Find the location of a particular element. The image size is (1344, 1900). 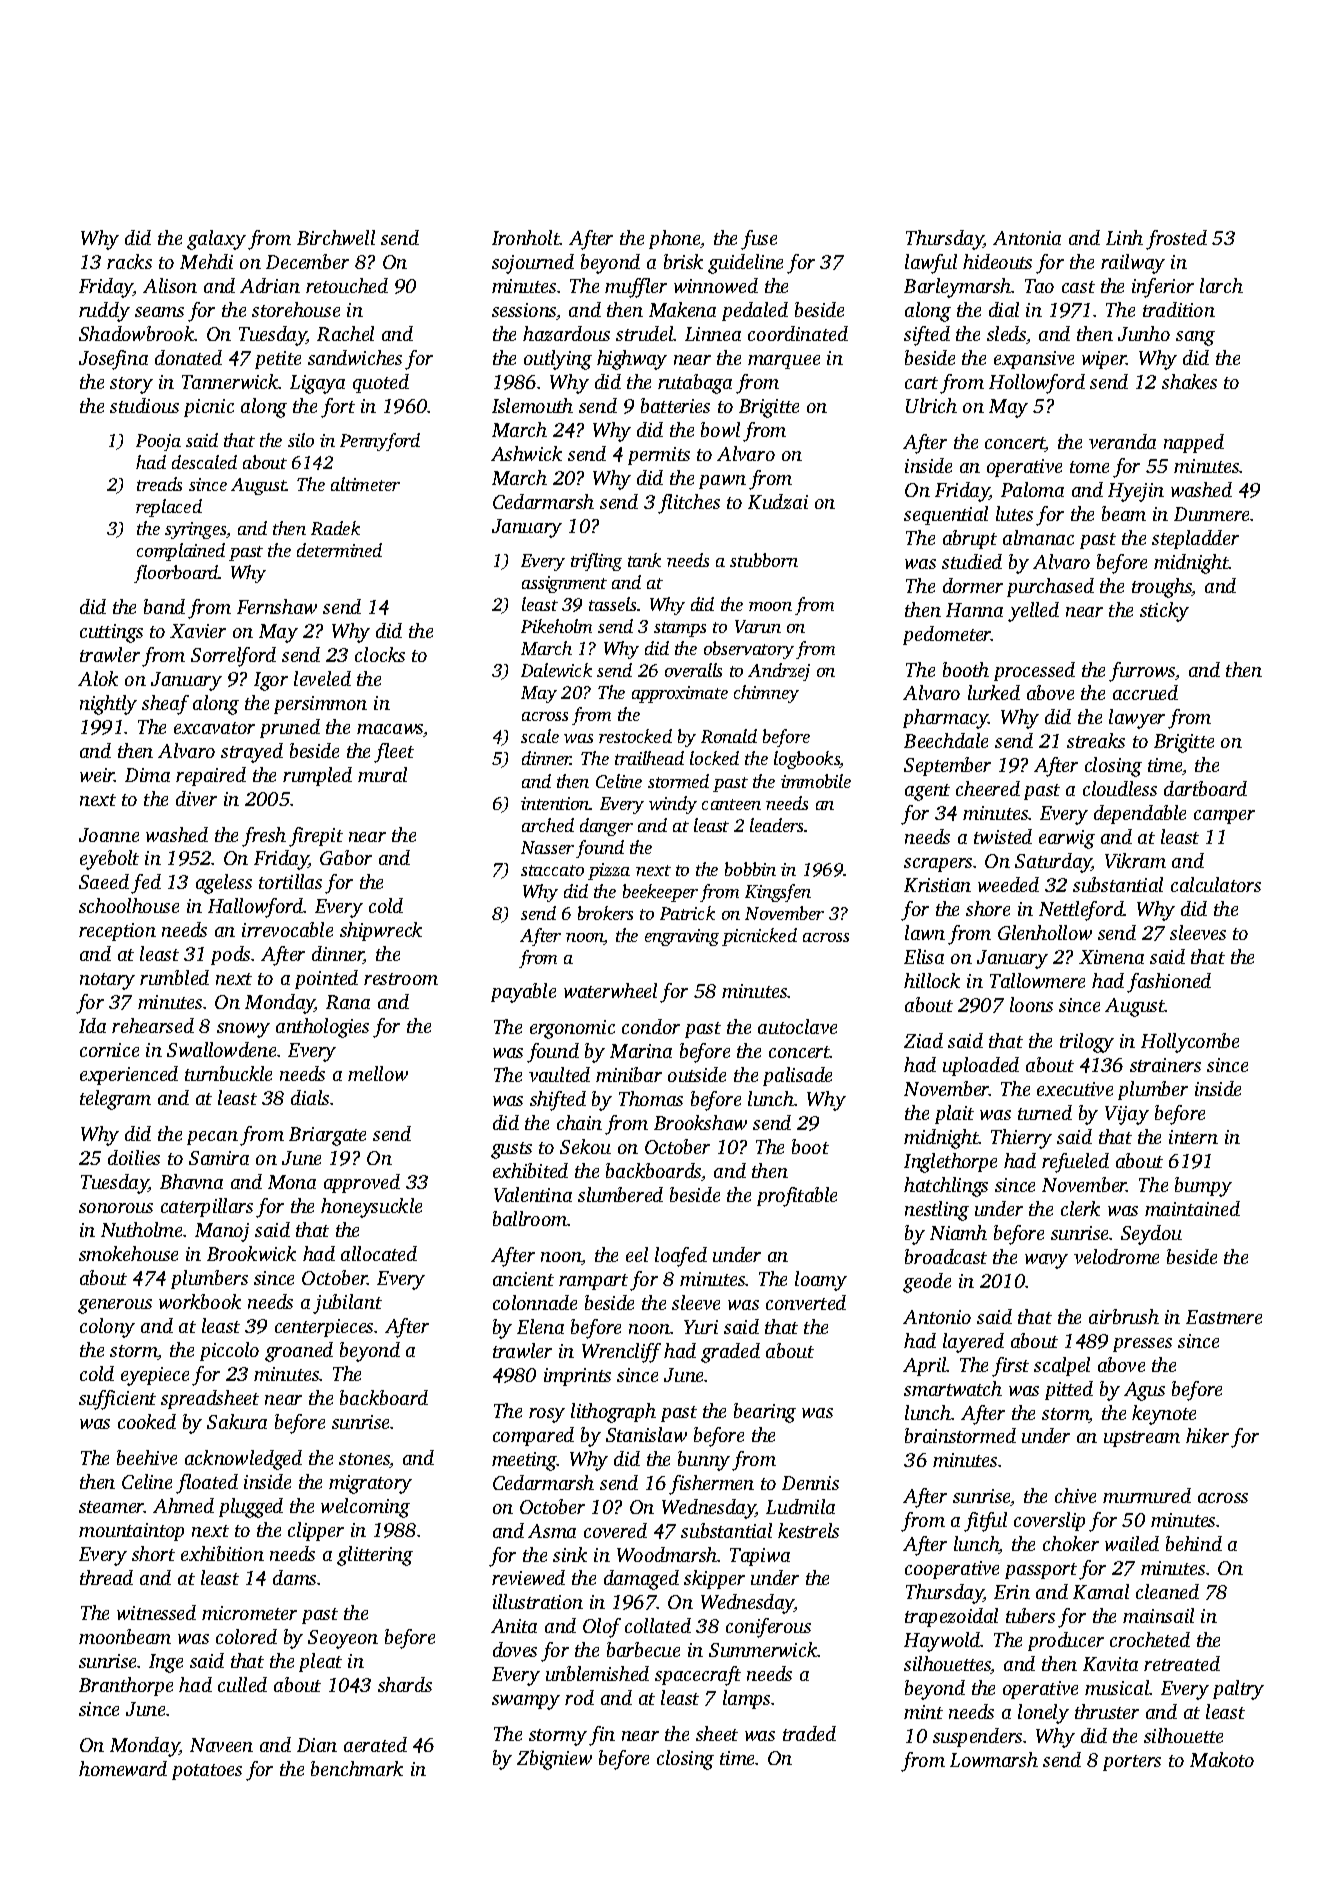

cornice is located at coordinates (109, 1050).
